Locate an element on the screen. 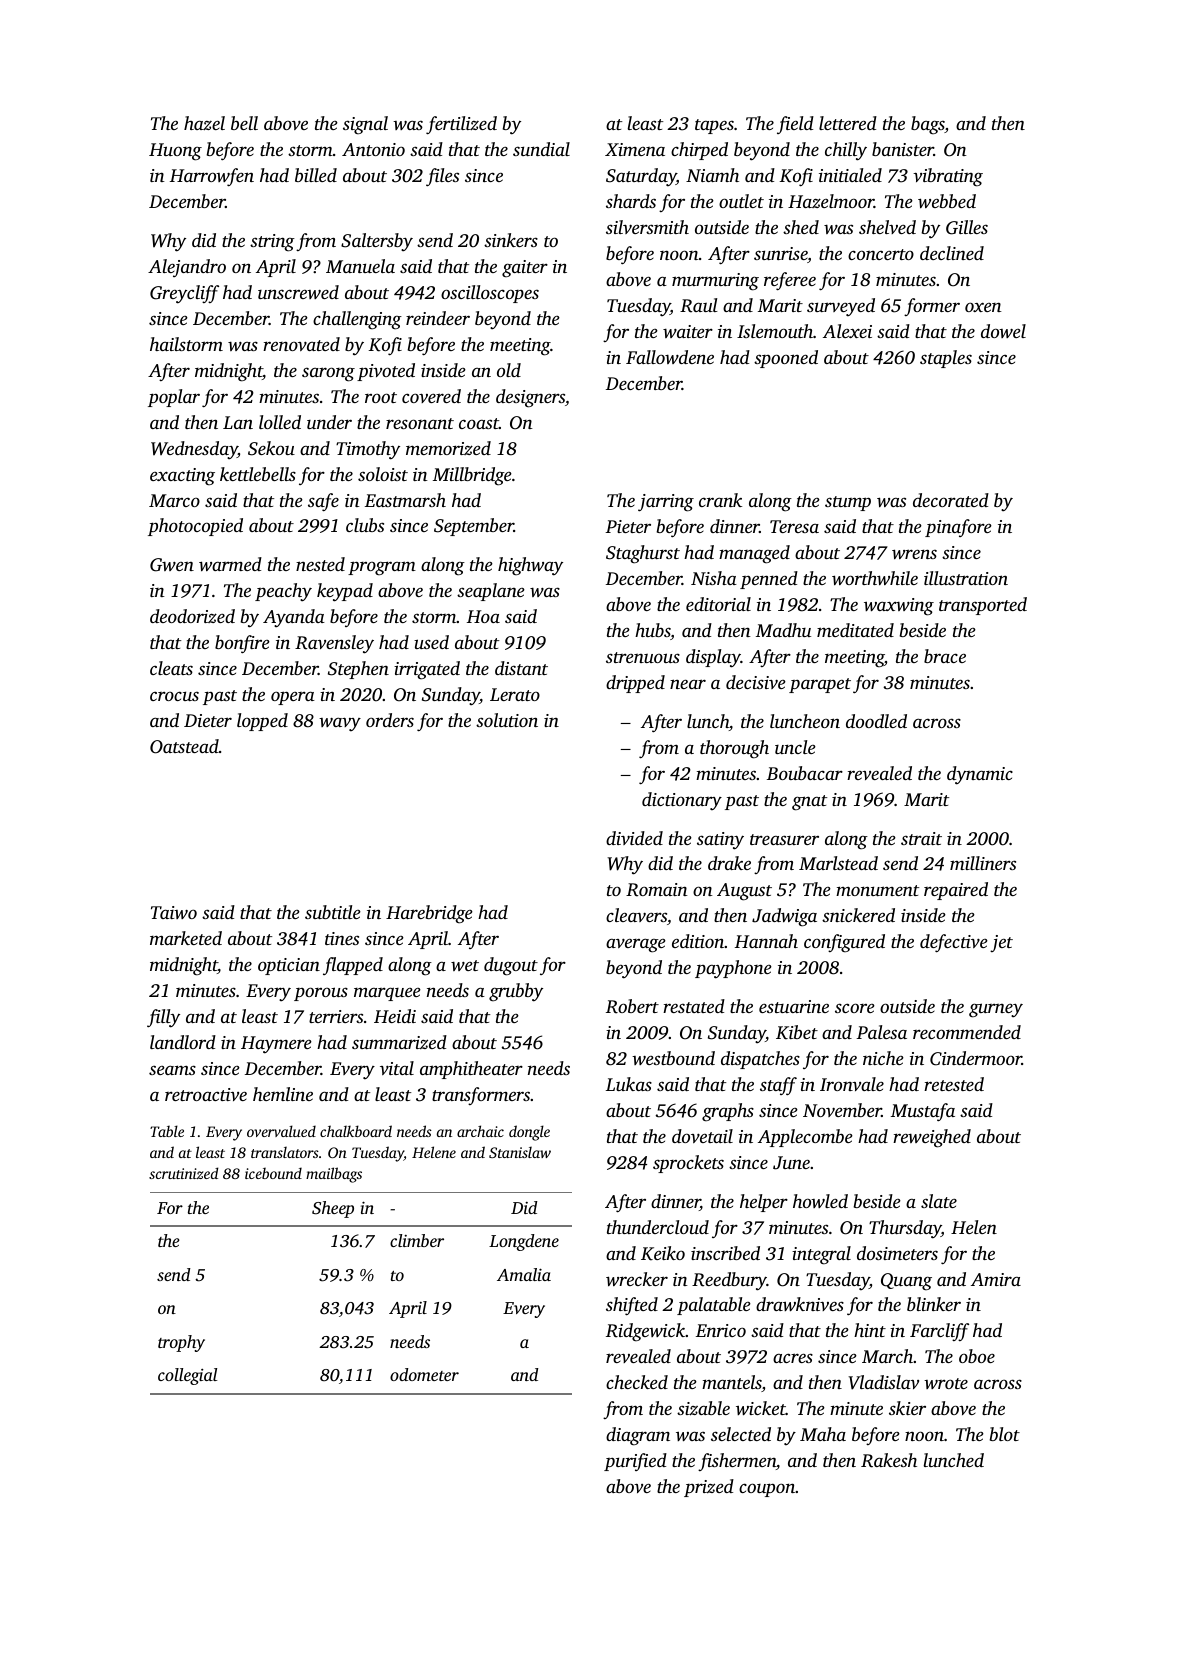 The width and height of the screenshot is (1178, 1666). subtitle is located at coordinates (333, 912).
